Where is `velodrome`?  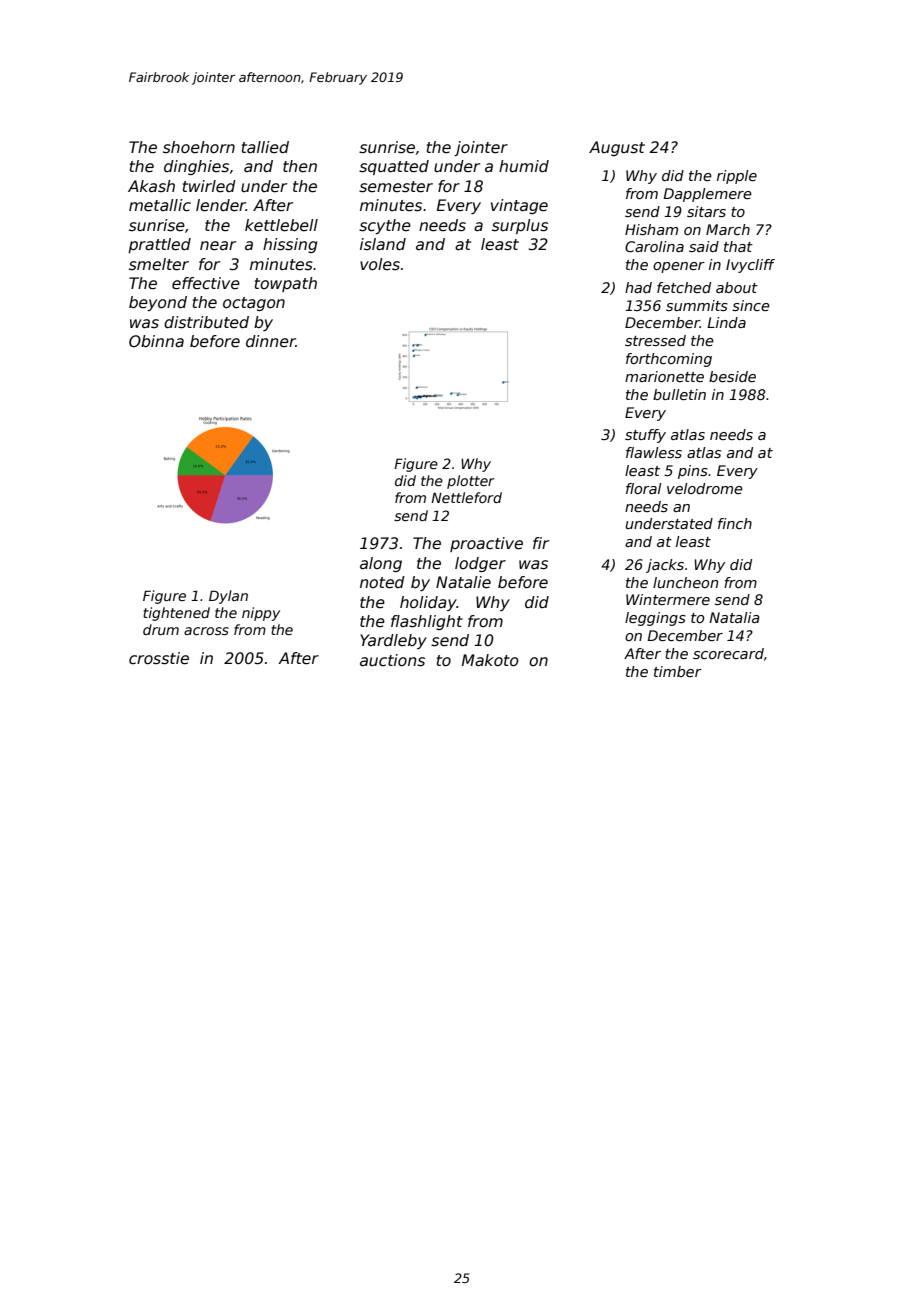
velodrome is located at coordinates (705, 488).
